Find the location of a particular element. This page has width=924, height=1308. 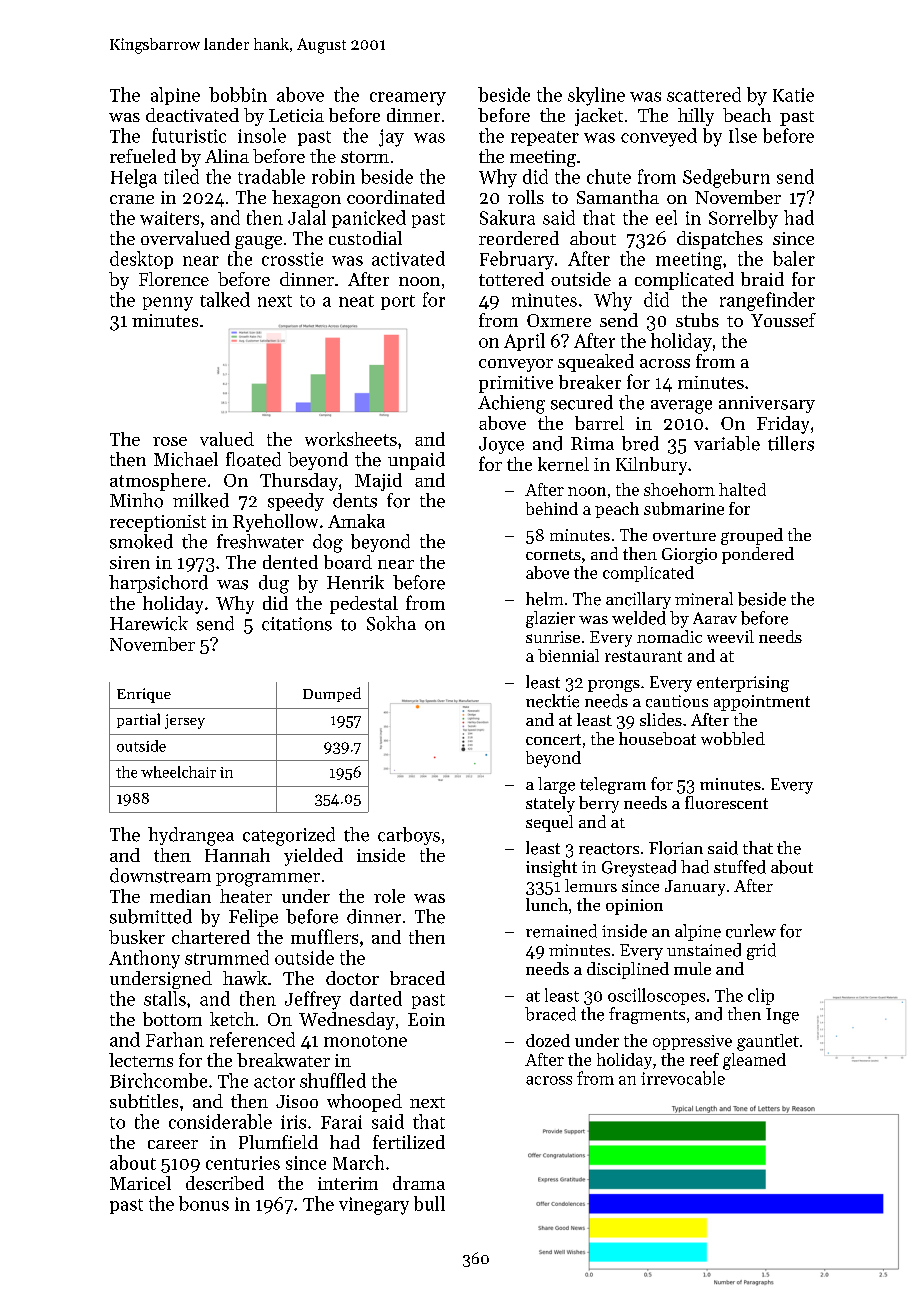

dispatches is located at coordinates (720, 240).
